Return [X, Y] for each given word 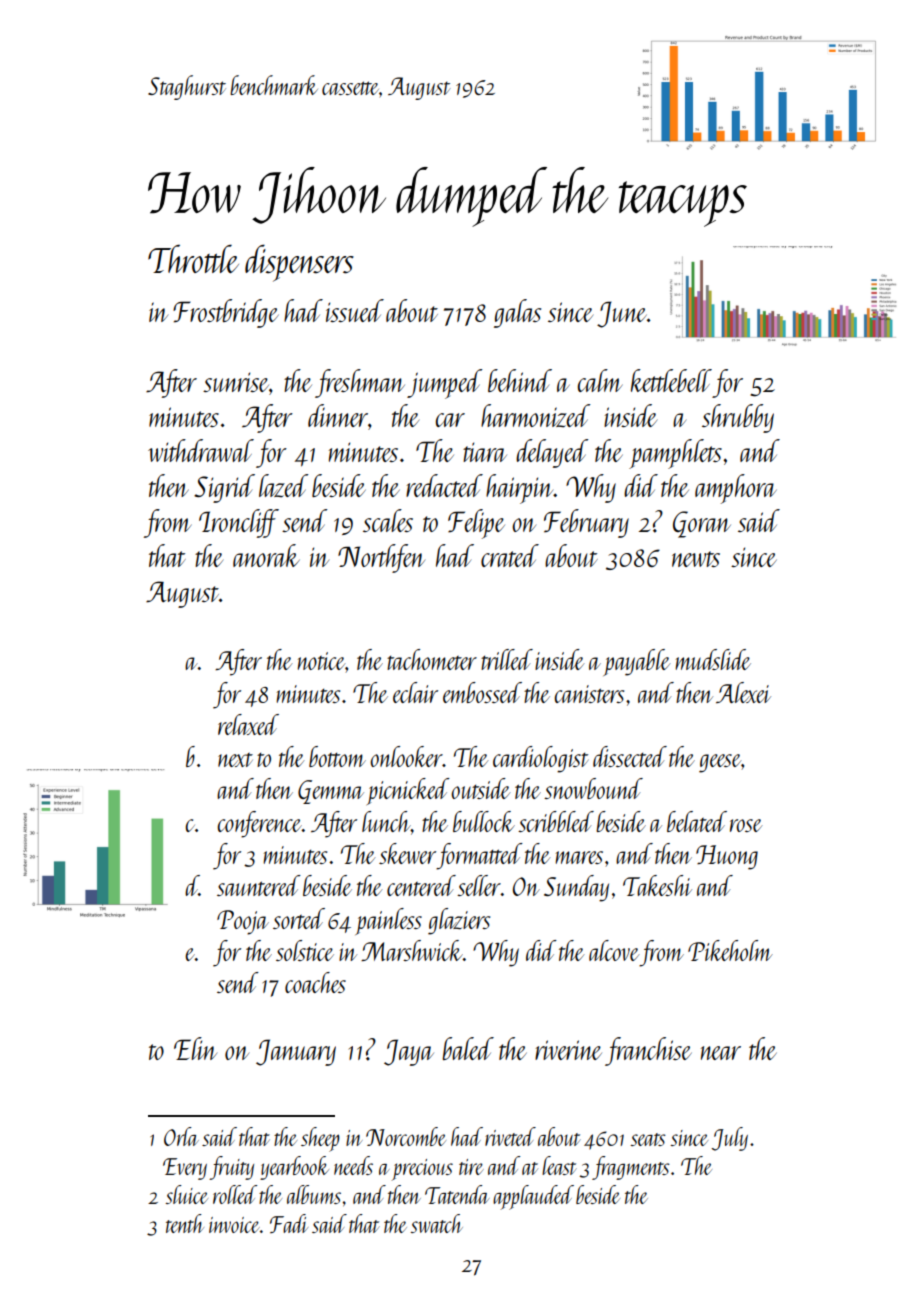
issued [355, 310]
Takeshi [657, 885]
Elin [195, 1048]
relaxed [248, 724]
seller [479, 885]
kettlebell [671, 380]
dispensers [299, 263]
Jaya [409, 1052]
